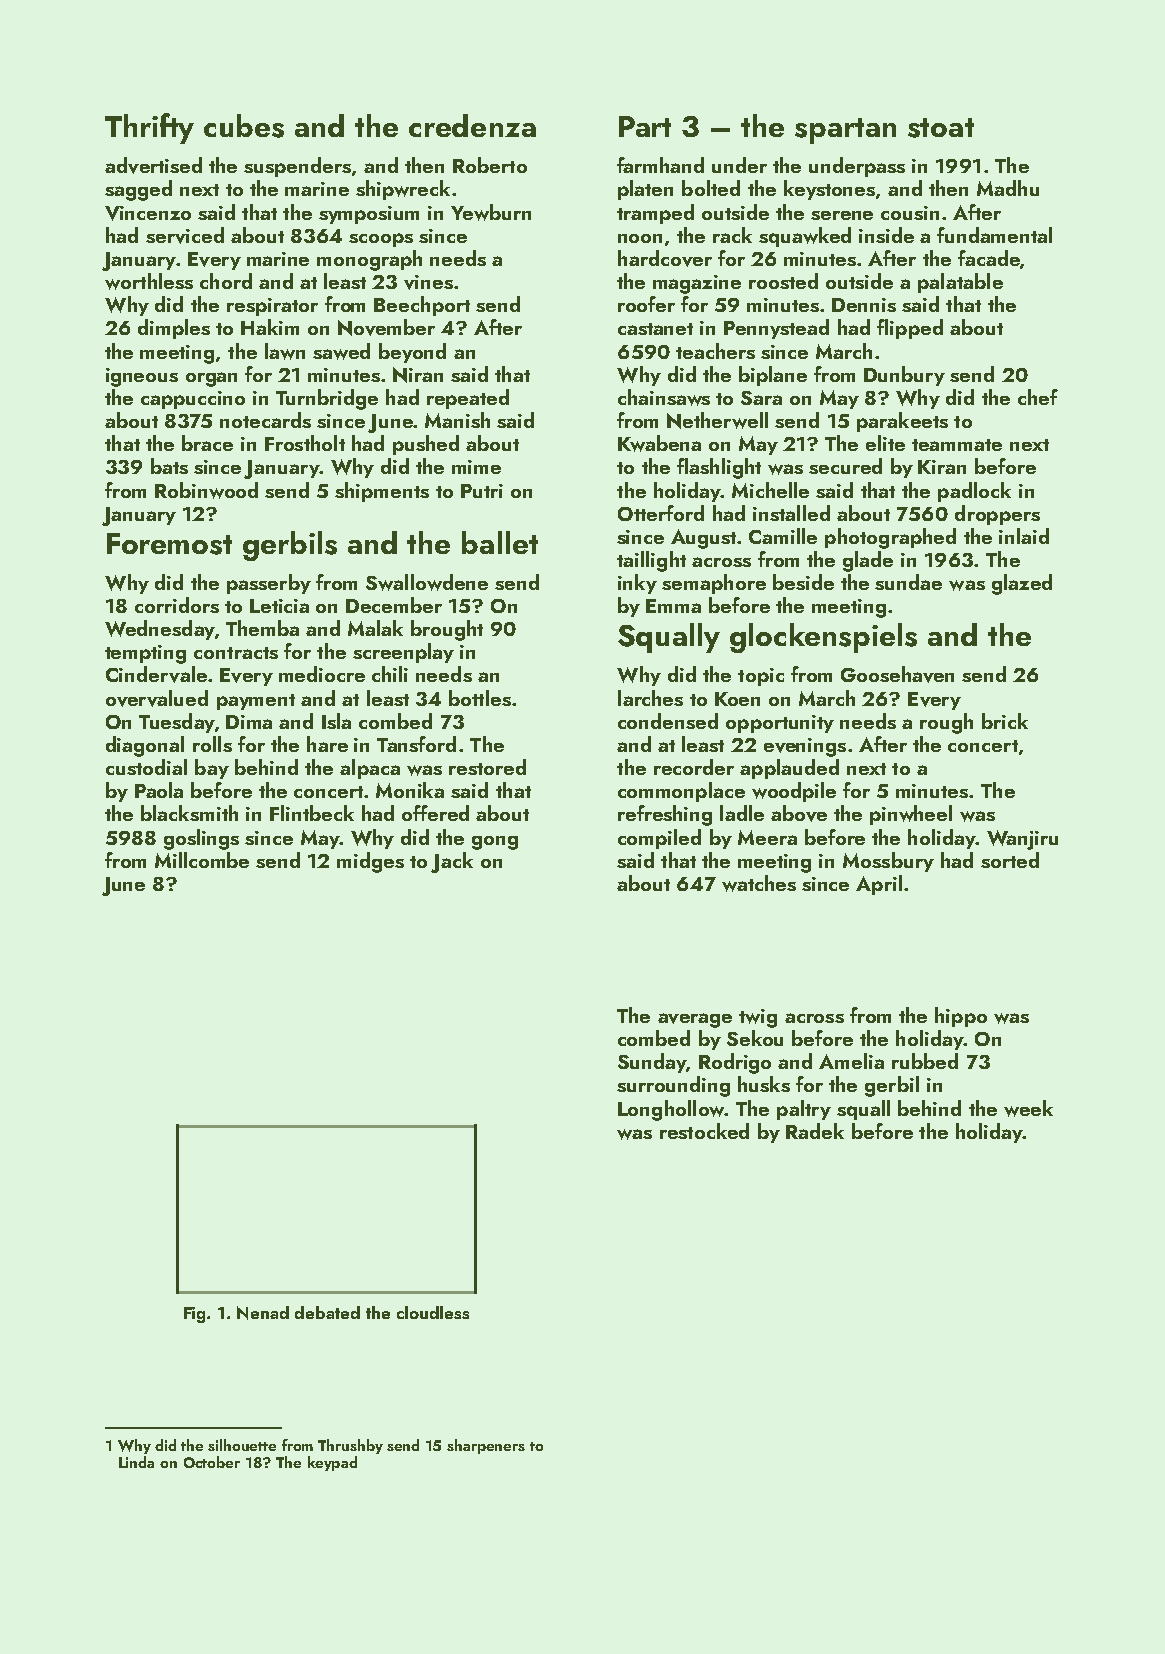  What do you see at coordinates (212, 1462) in the document?
I see `October` at bounding box center [212, 1462].
